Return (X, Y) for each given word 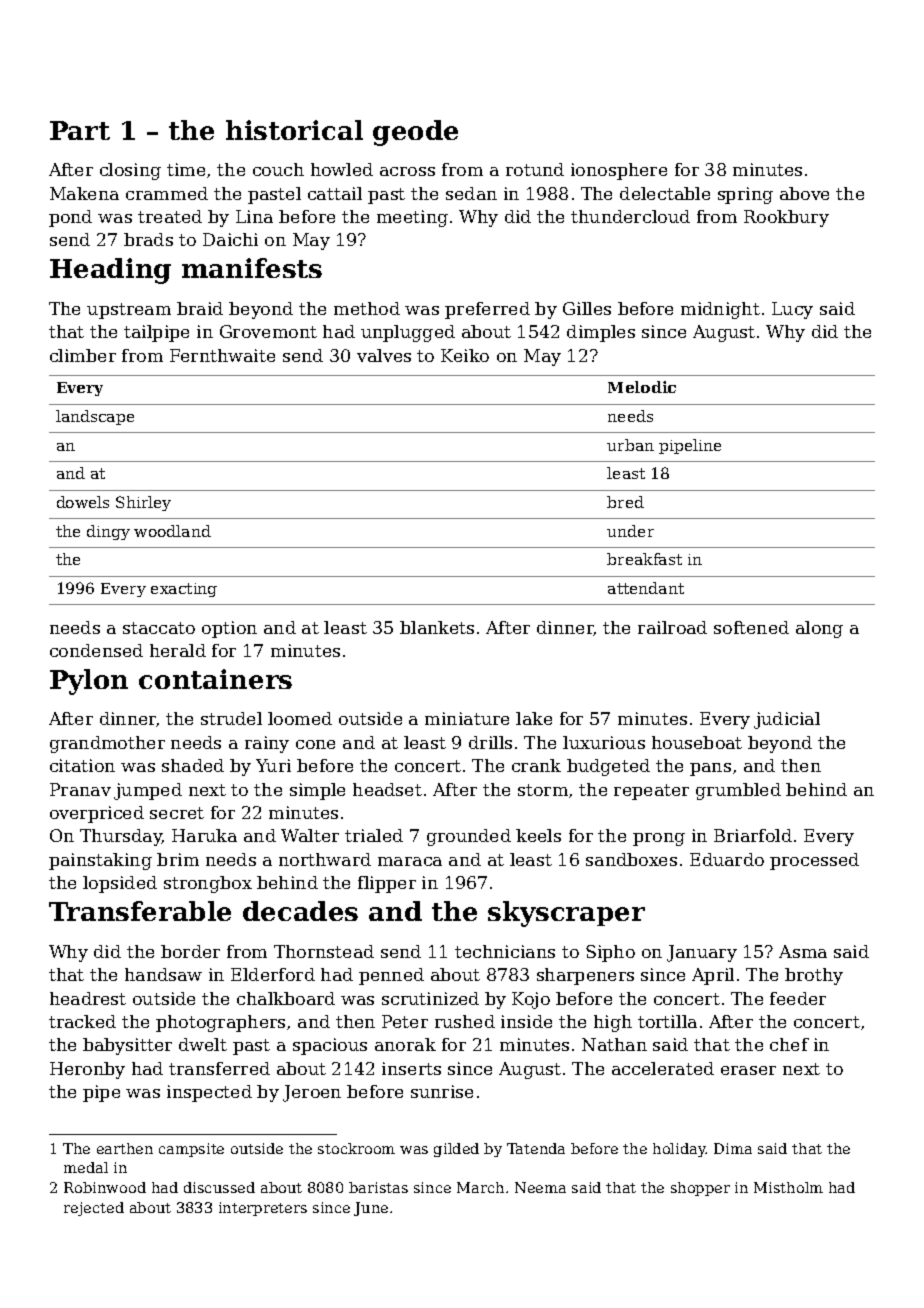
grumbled (738, 791)
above (804, 193)
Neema (540, 1187)
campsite (191, 1150)
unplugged (408, 333)
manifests (252, 268)
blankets (437, 627)
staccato (159, 628)
